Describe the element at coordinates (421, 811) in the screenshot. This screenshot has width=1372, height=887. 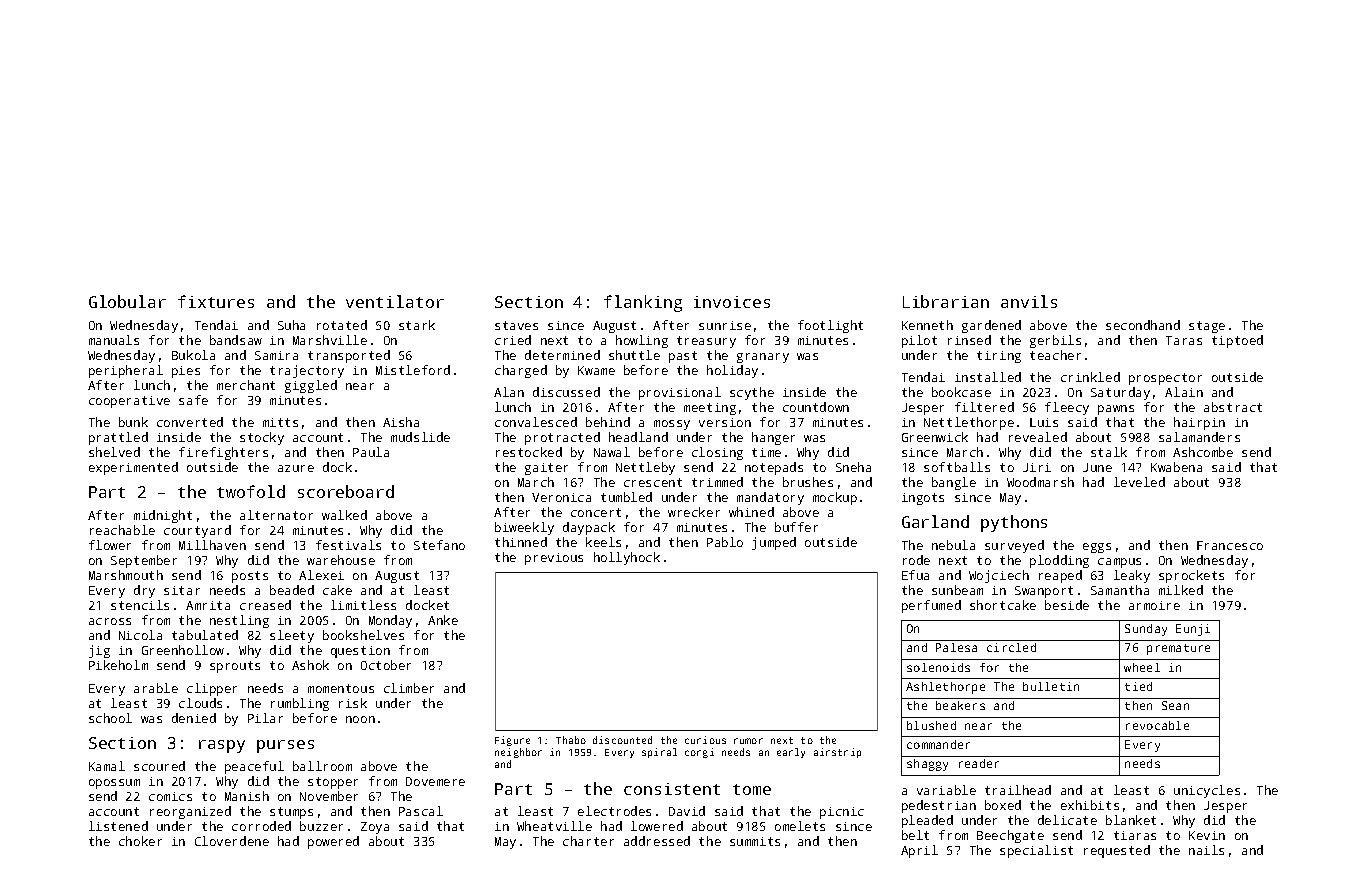
I see `Pascal` at that location.
